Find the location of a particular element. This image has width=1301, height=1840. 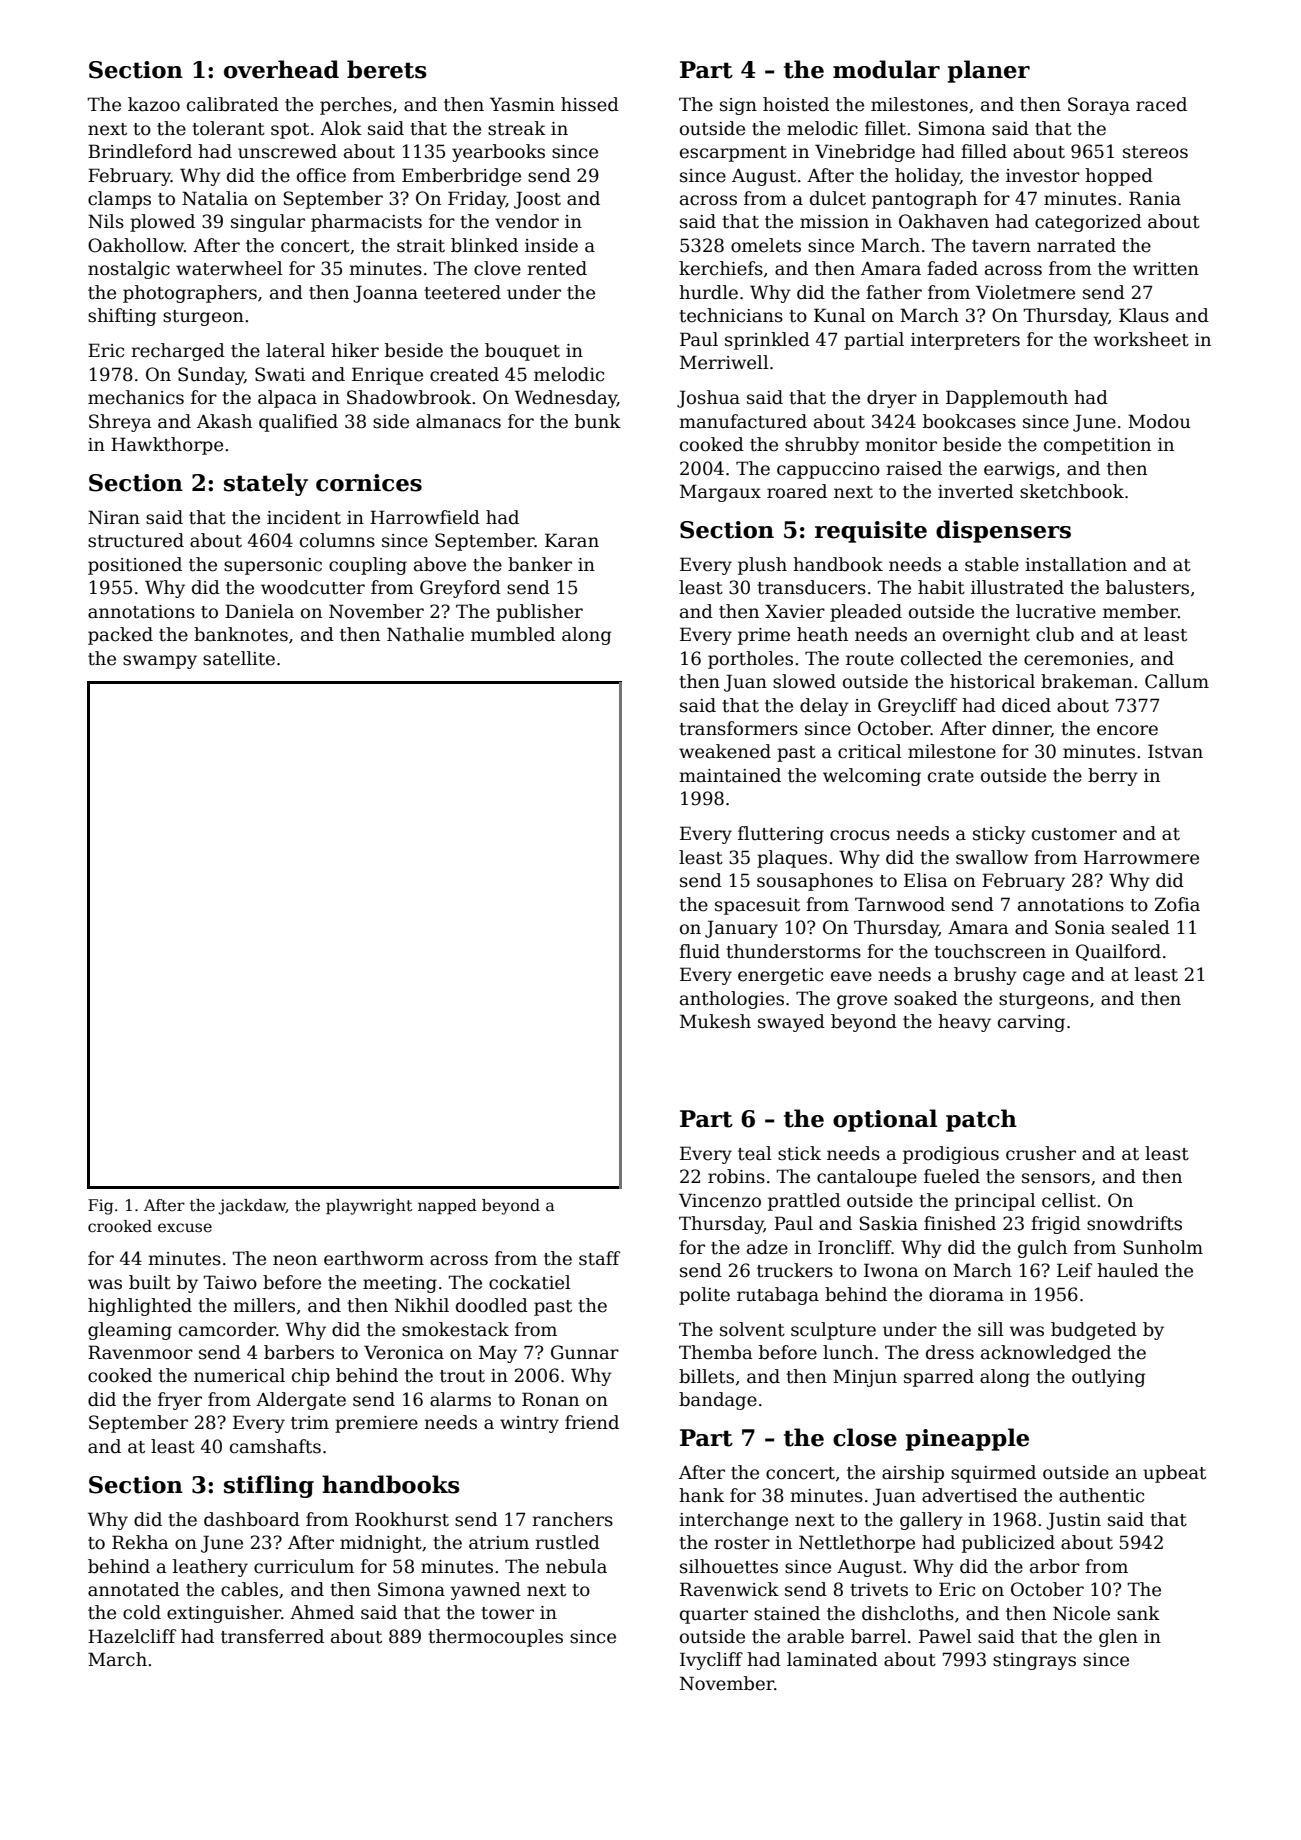

ceremonies is located at coordinates (1076, 659).
